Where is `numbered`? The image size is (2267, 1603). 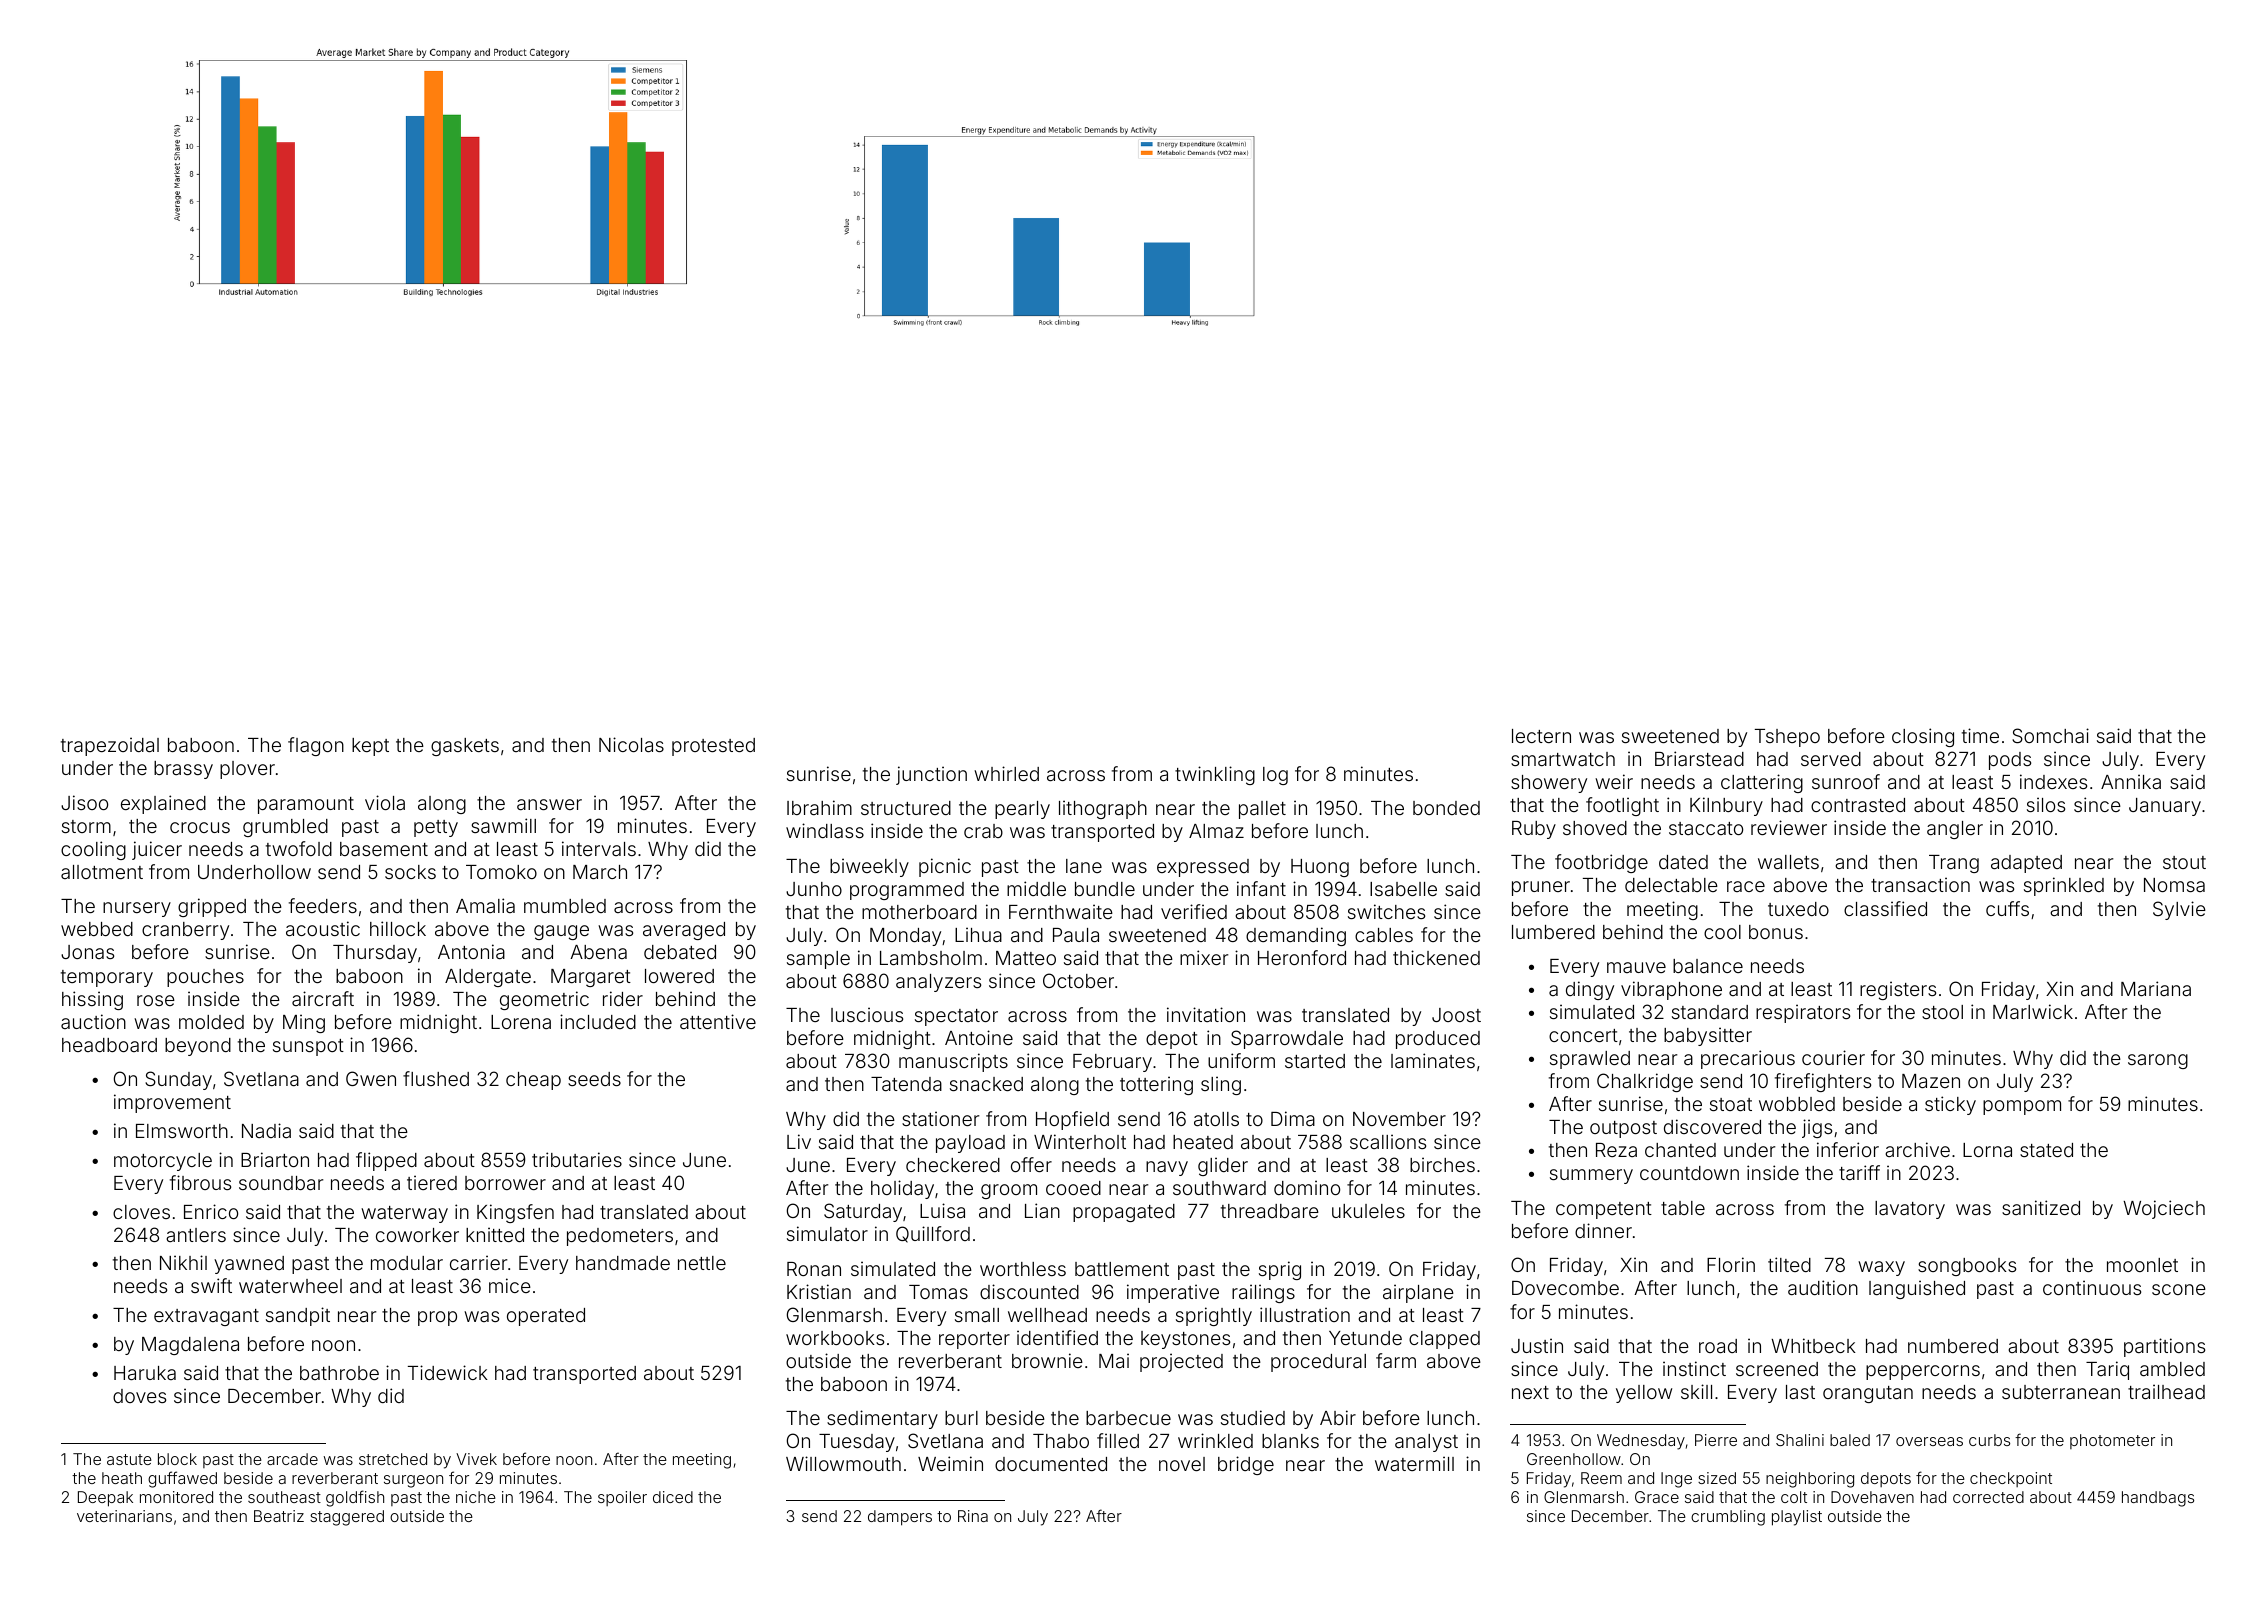
numbered is located at coordinates (1953, 1346).
